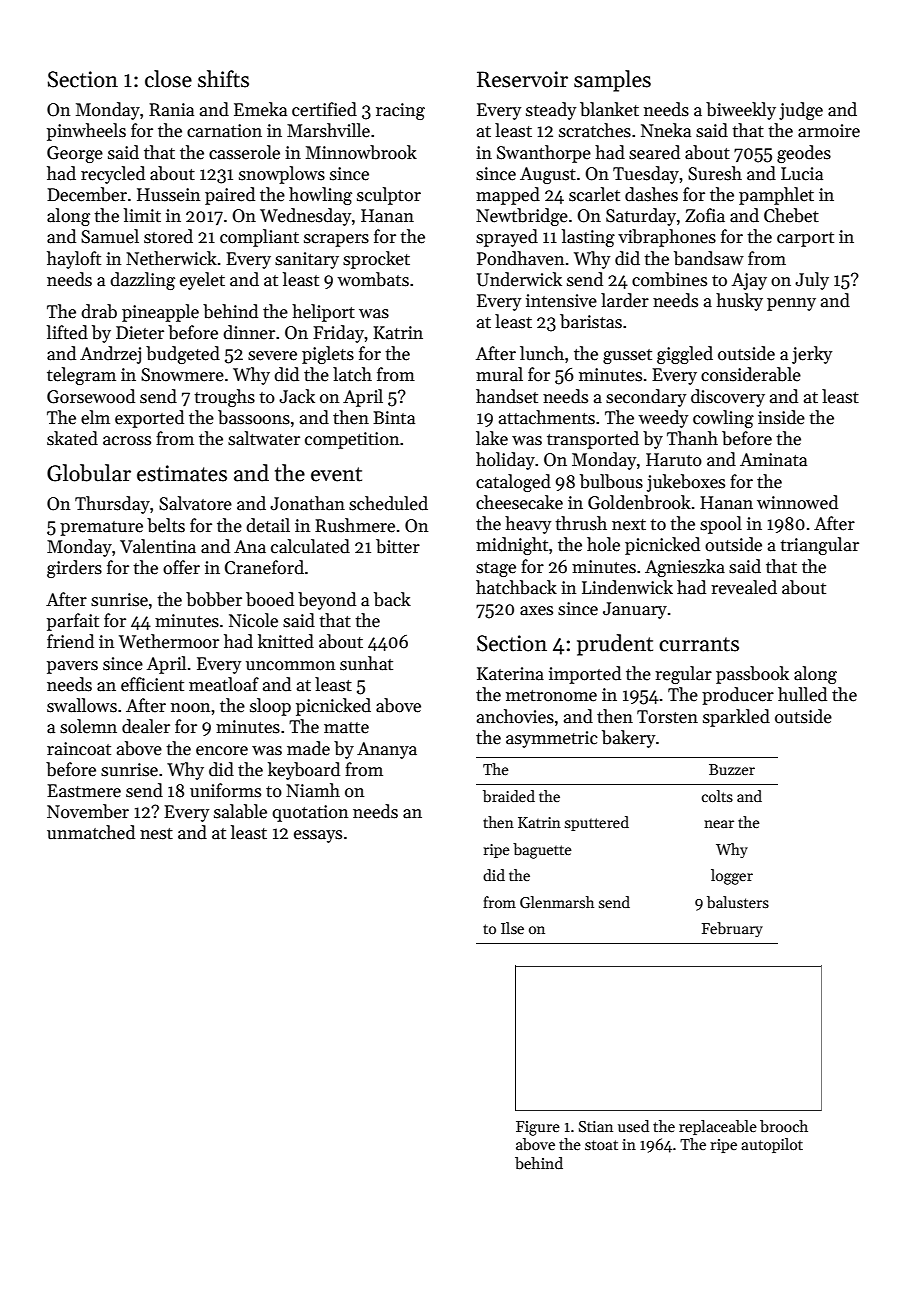 The height and width of the screenshot is (1316, 908). I want to click on beyond, so click(327, 601).
